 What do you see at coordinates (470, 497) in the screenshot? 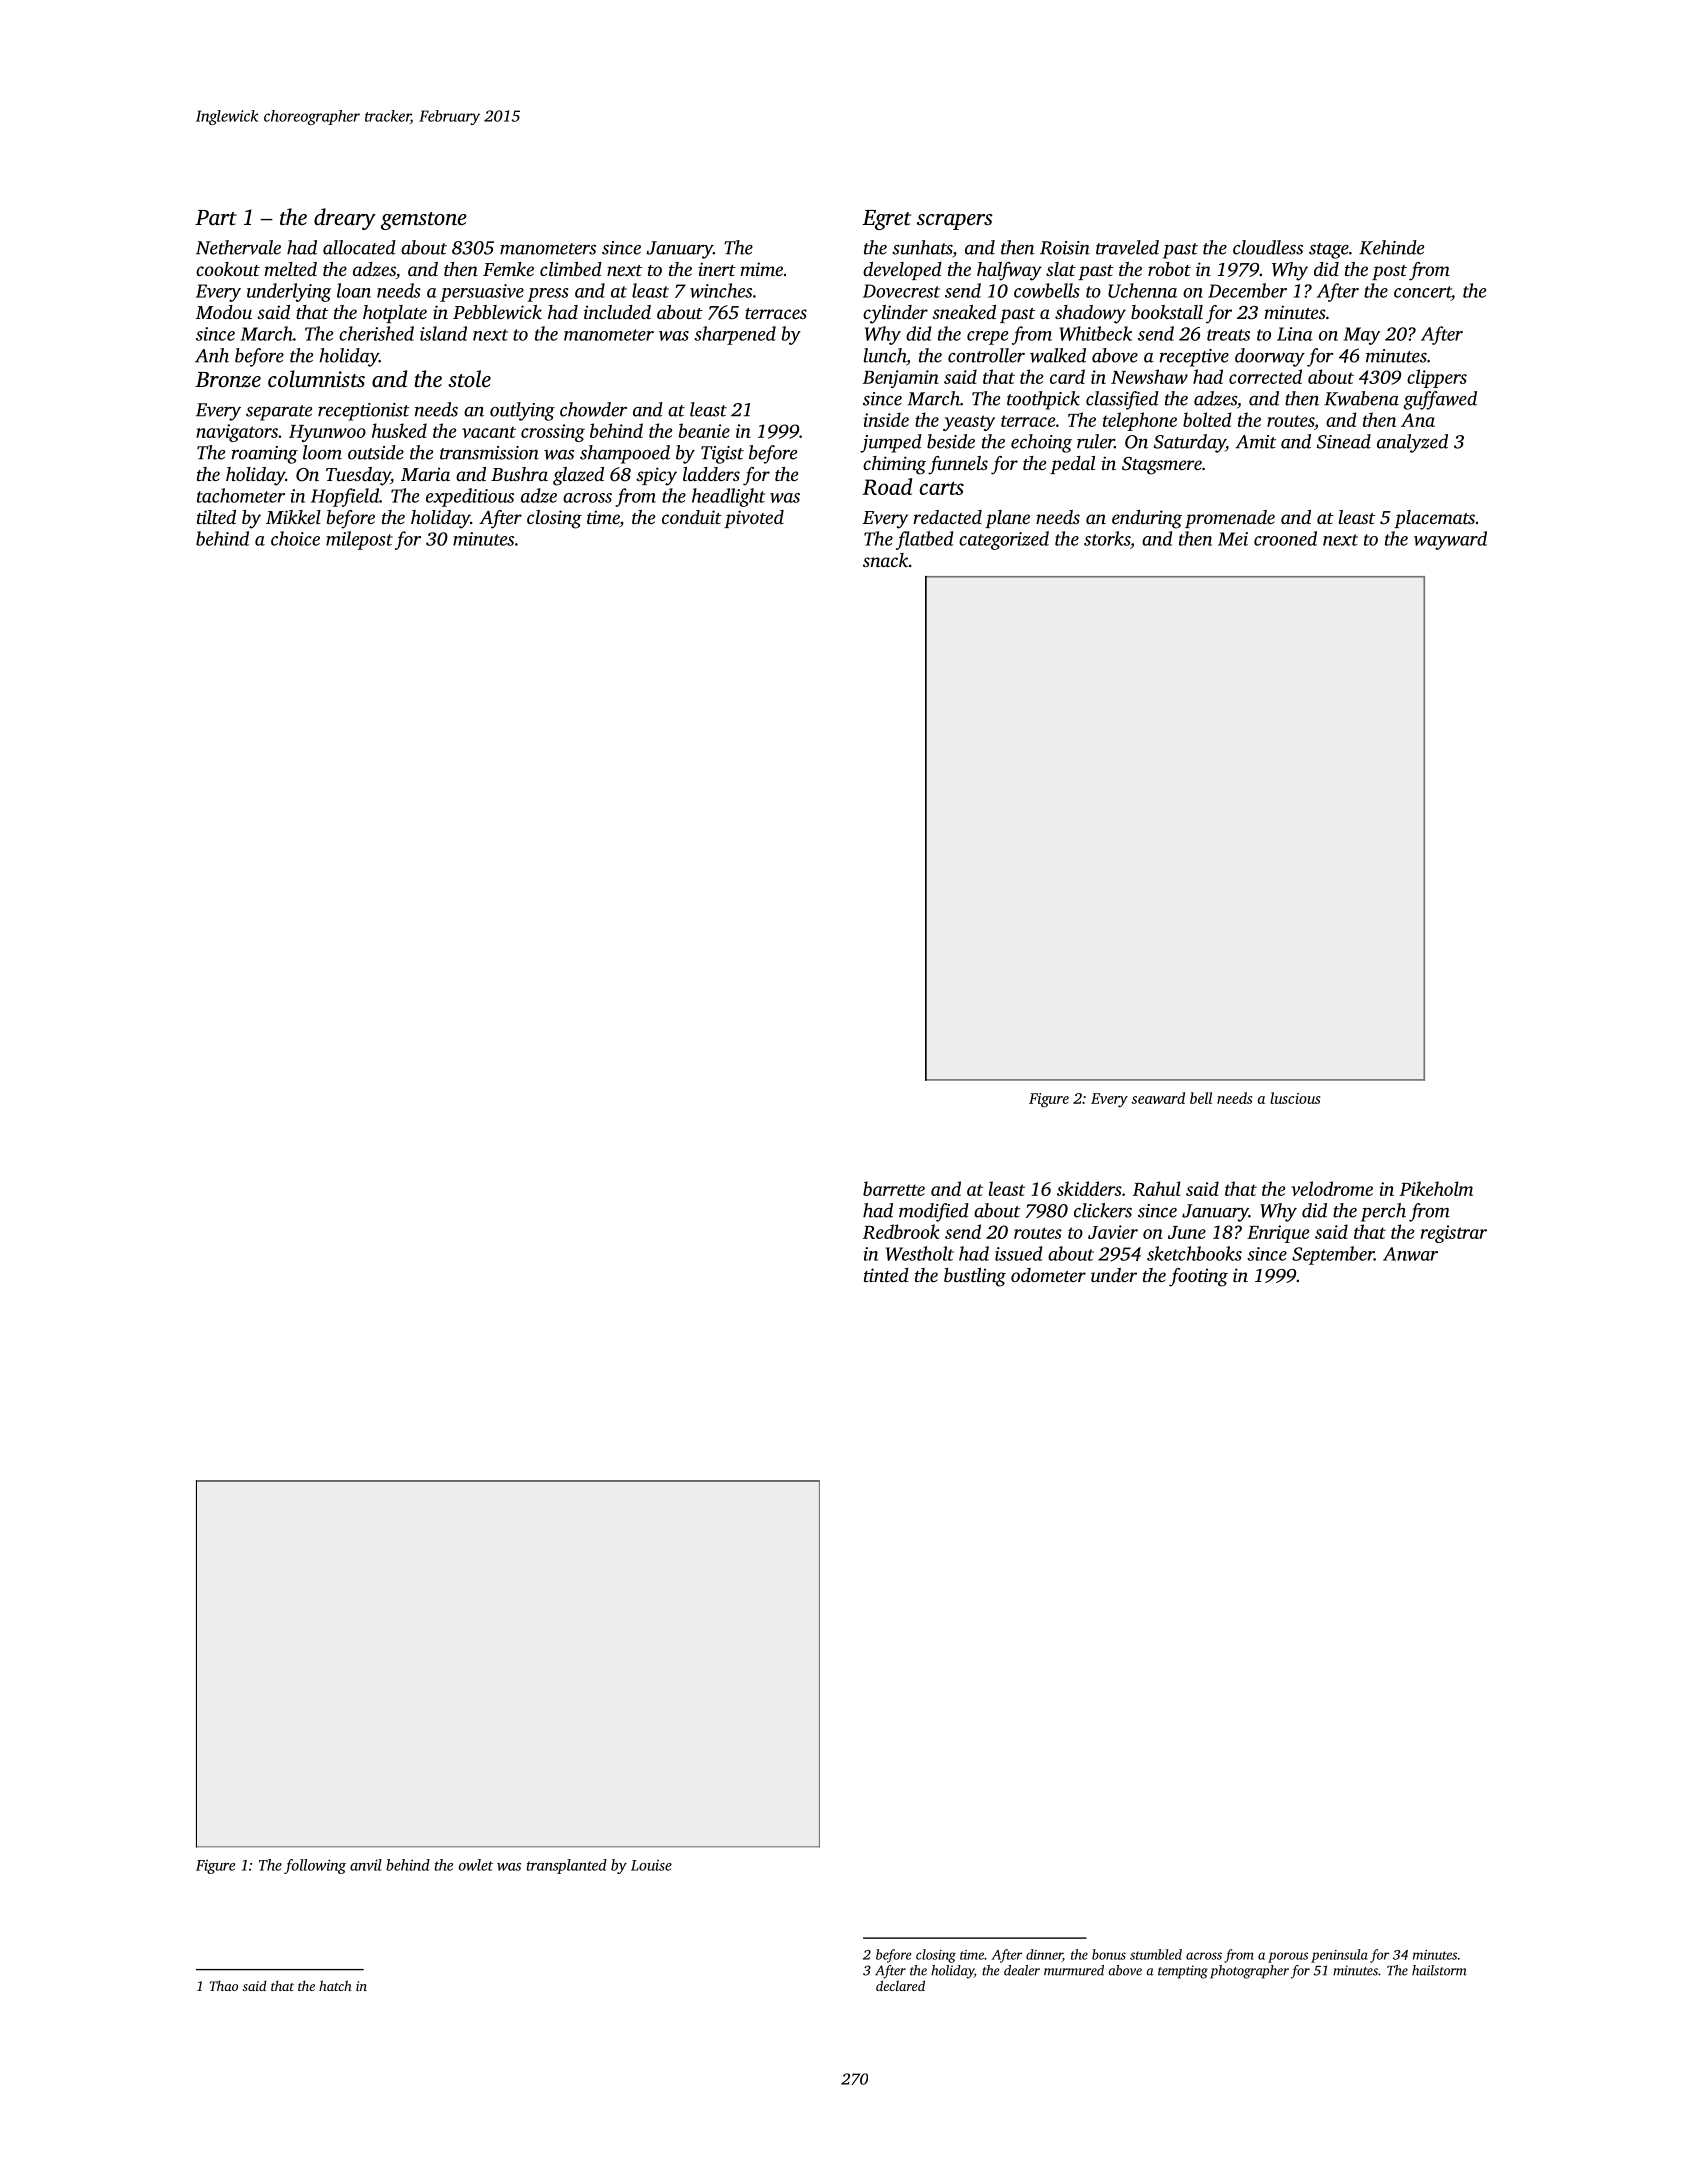
I see `expeditious` at bounding box center [470, 497].
